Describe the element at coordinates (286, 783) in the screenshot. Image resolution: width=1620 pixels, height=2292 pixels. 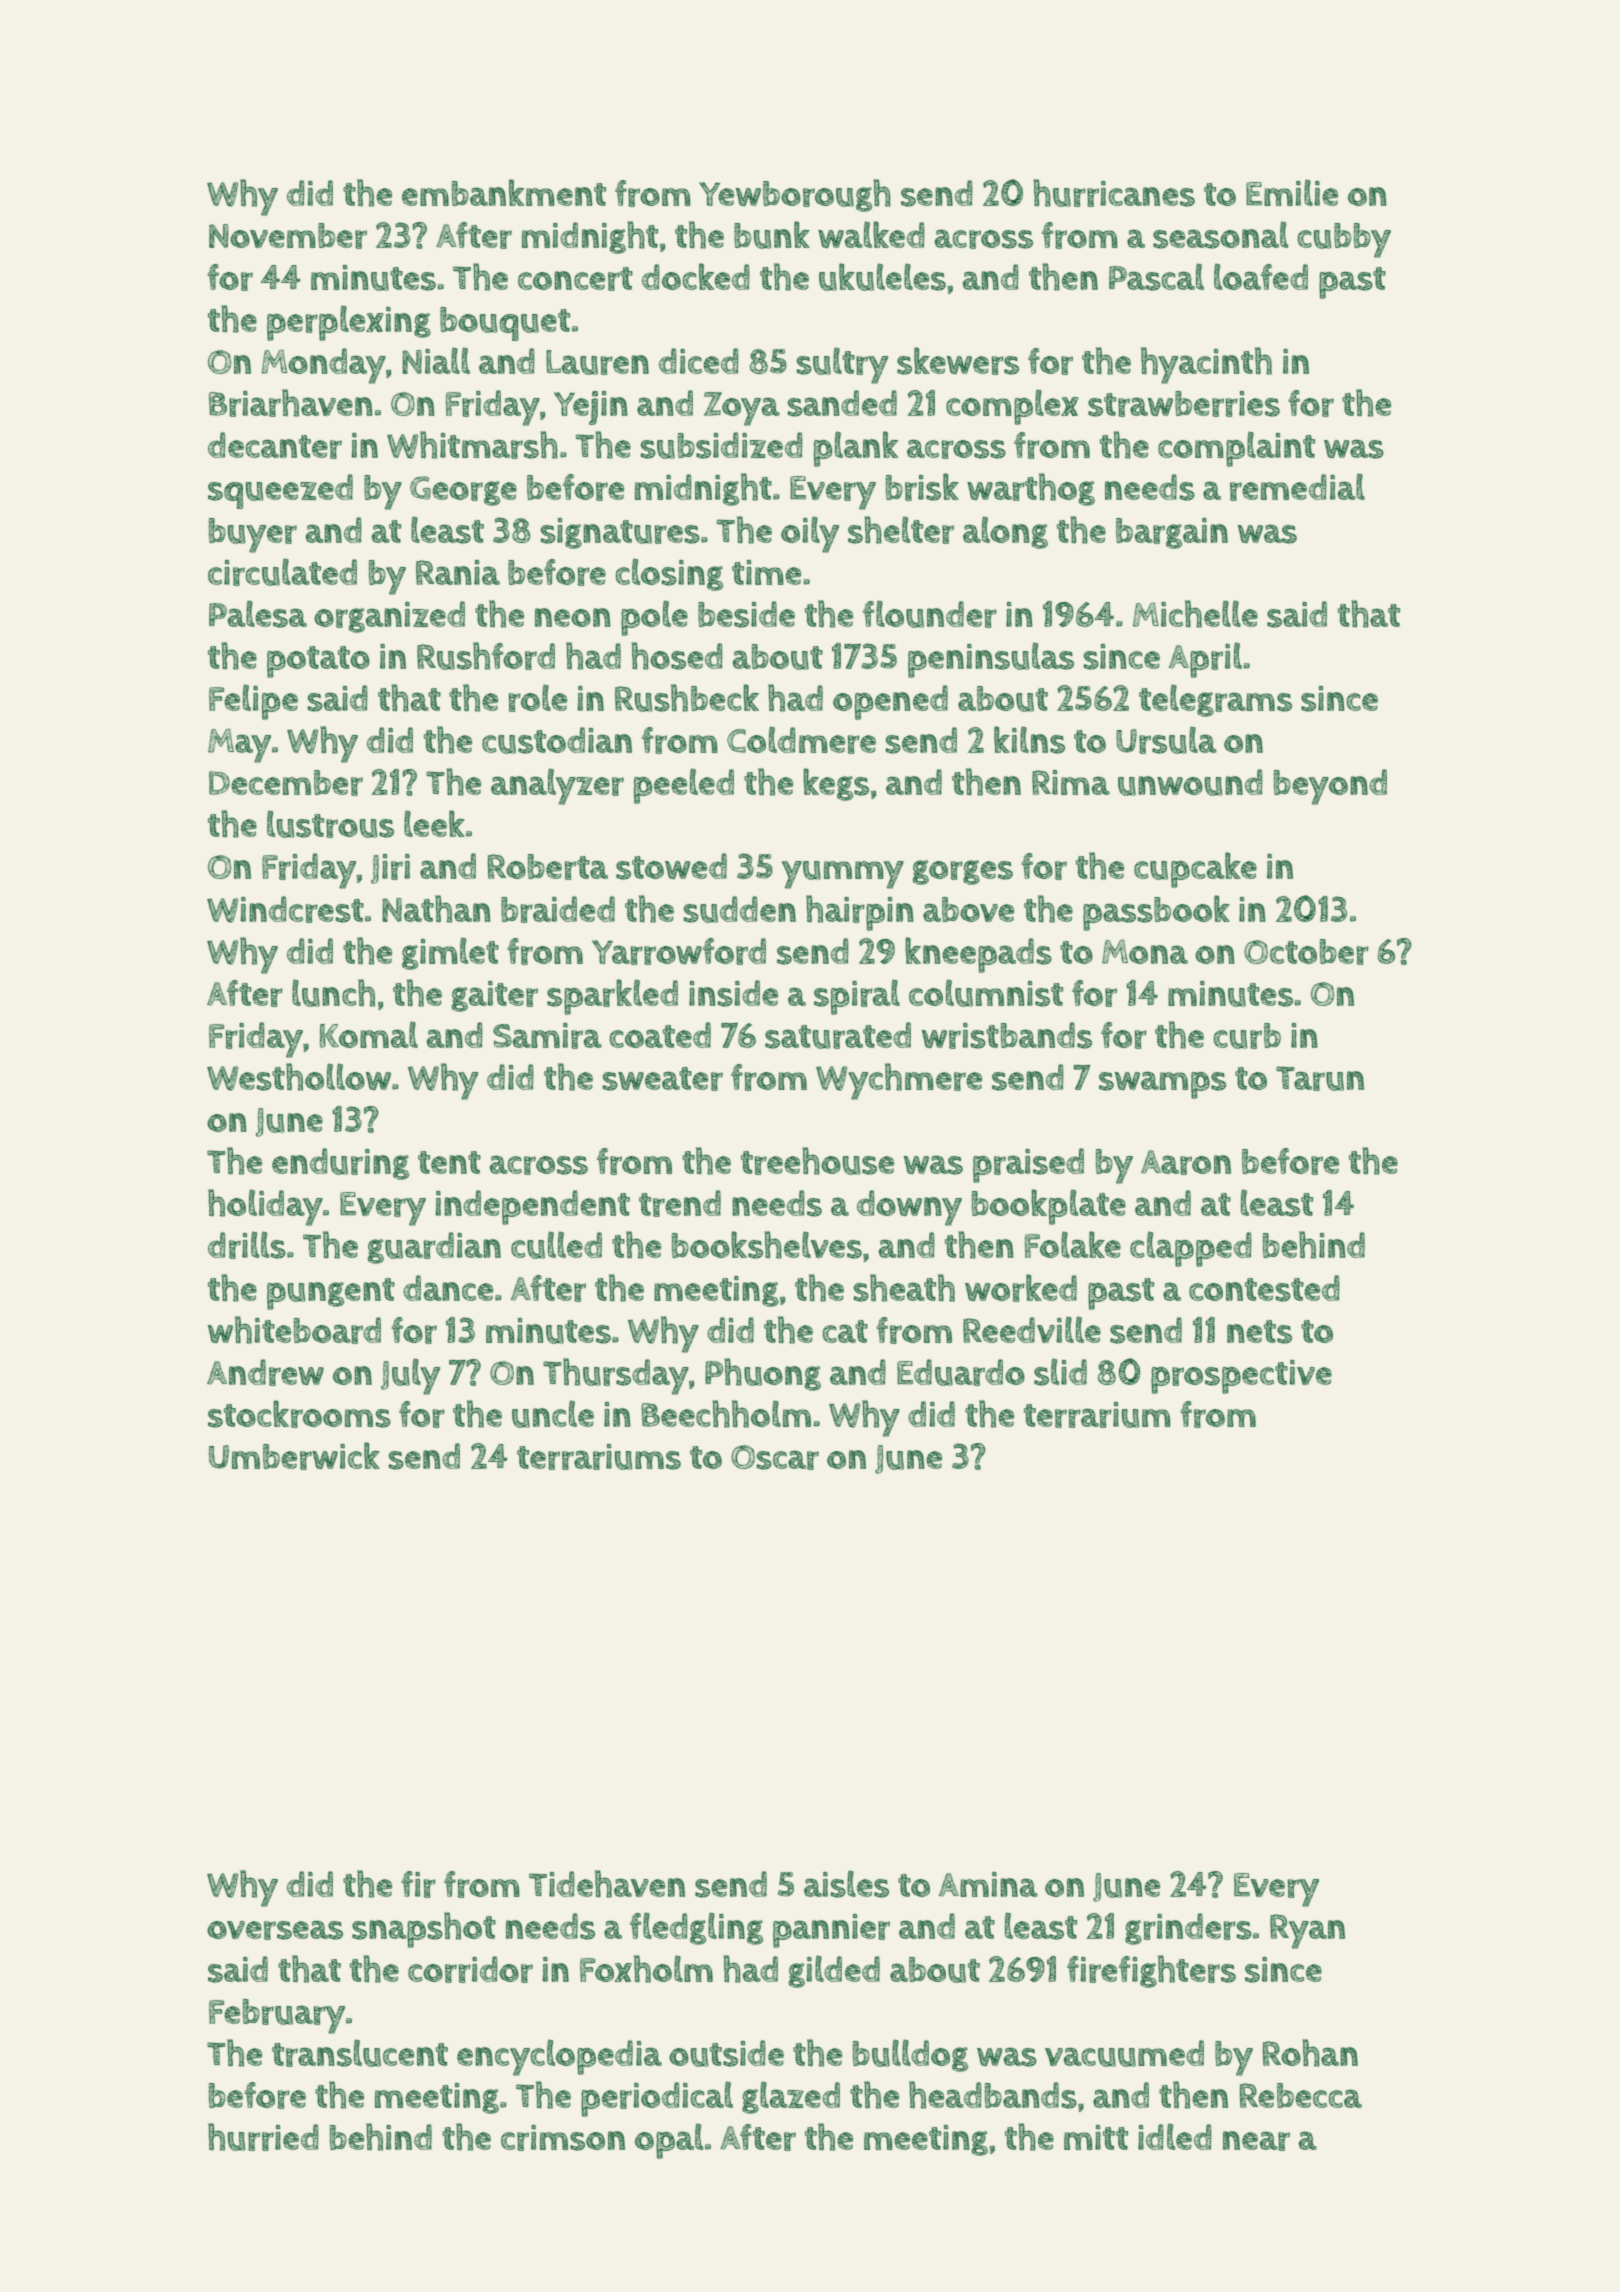
I see `December` at that location.
